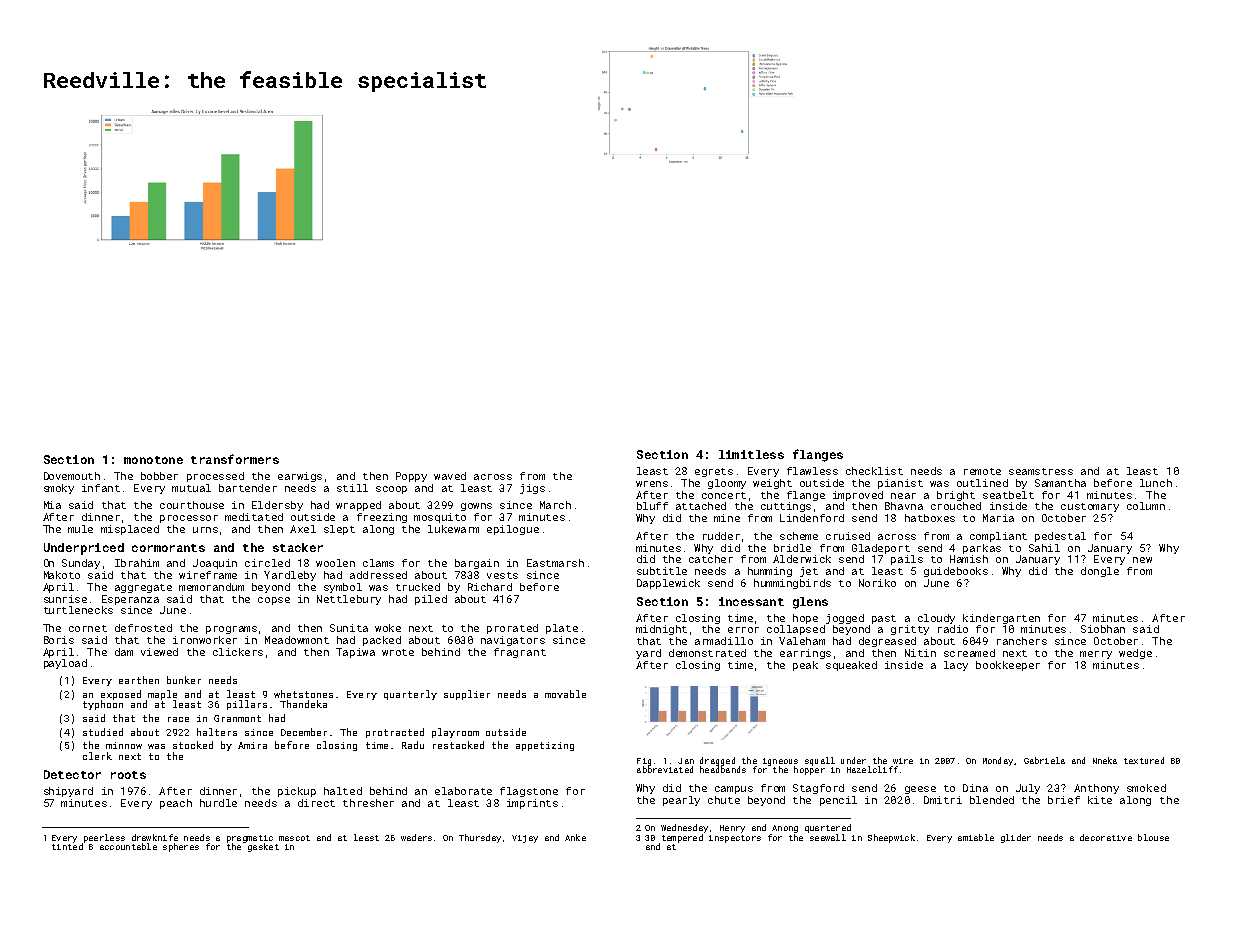 The image size is (1233, 952). Describe the element at coordinates (711, 559) in the image. I see `catcher` at that location.
